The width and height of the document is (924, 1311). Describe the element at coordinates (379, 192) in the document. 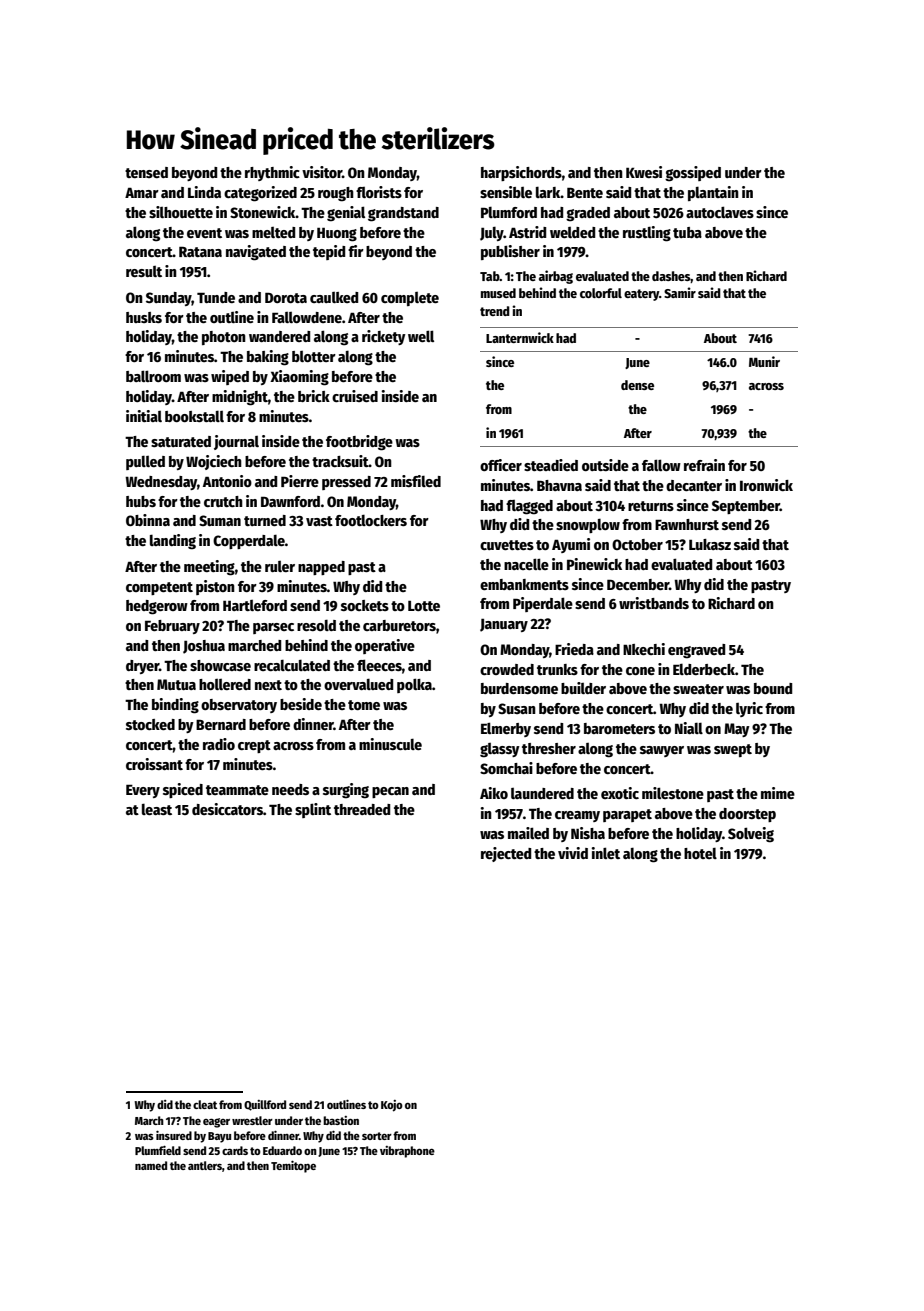

I see `florists` at that location.
